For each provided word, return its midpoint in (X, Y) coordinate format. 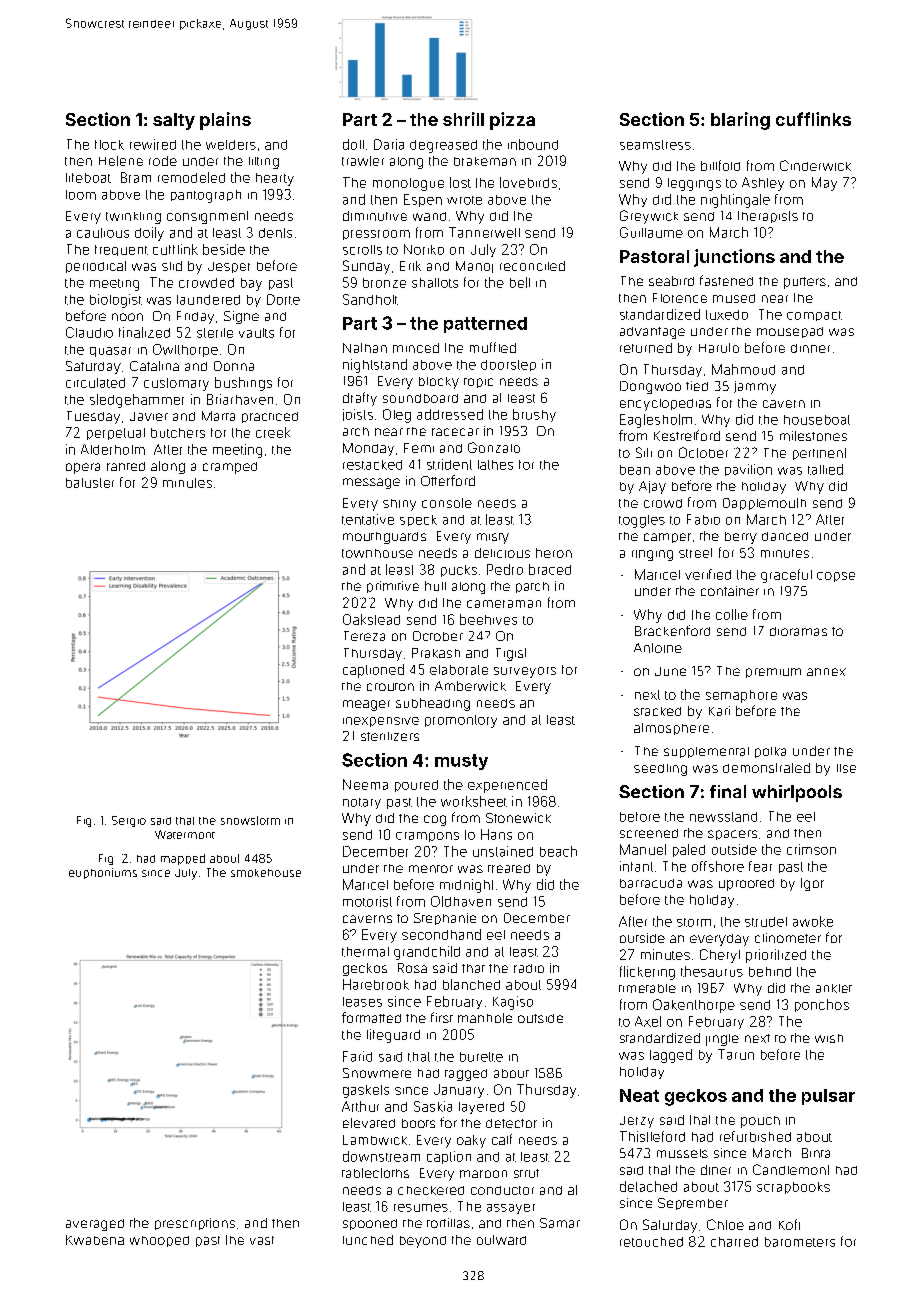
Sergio (129, 821)
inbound (533, 144)
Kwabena (95, 1240)
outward (501, 1240)
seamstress (655, 145)
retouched (651, 1242)
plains (225, 121)
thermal (365, 952)
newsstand (723, 817)
